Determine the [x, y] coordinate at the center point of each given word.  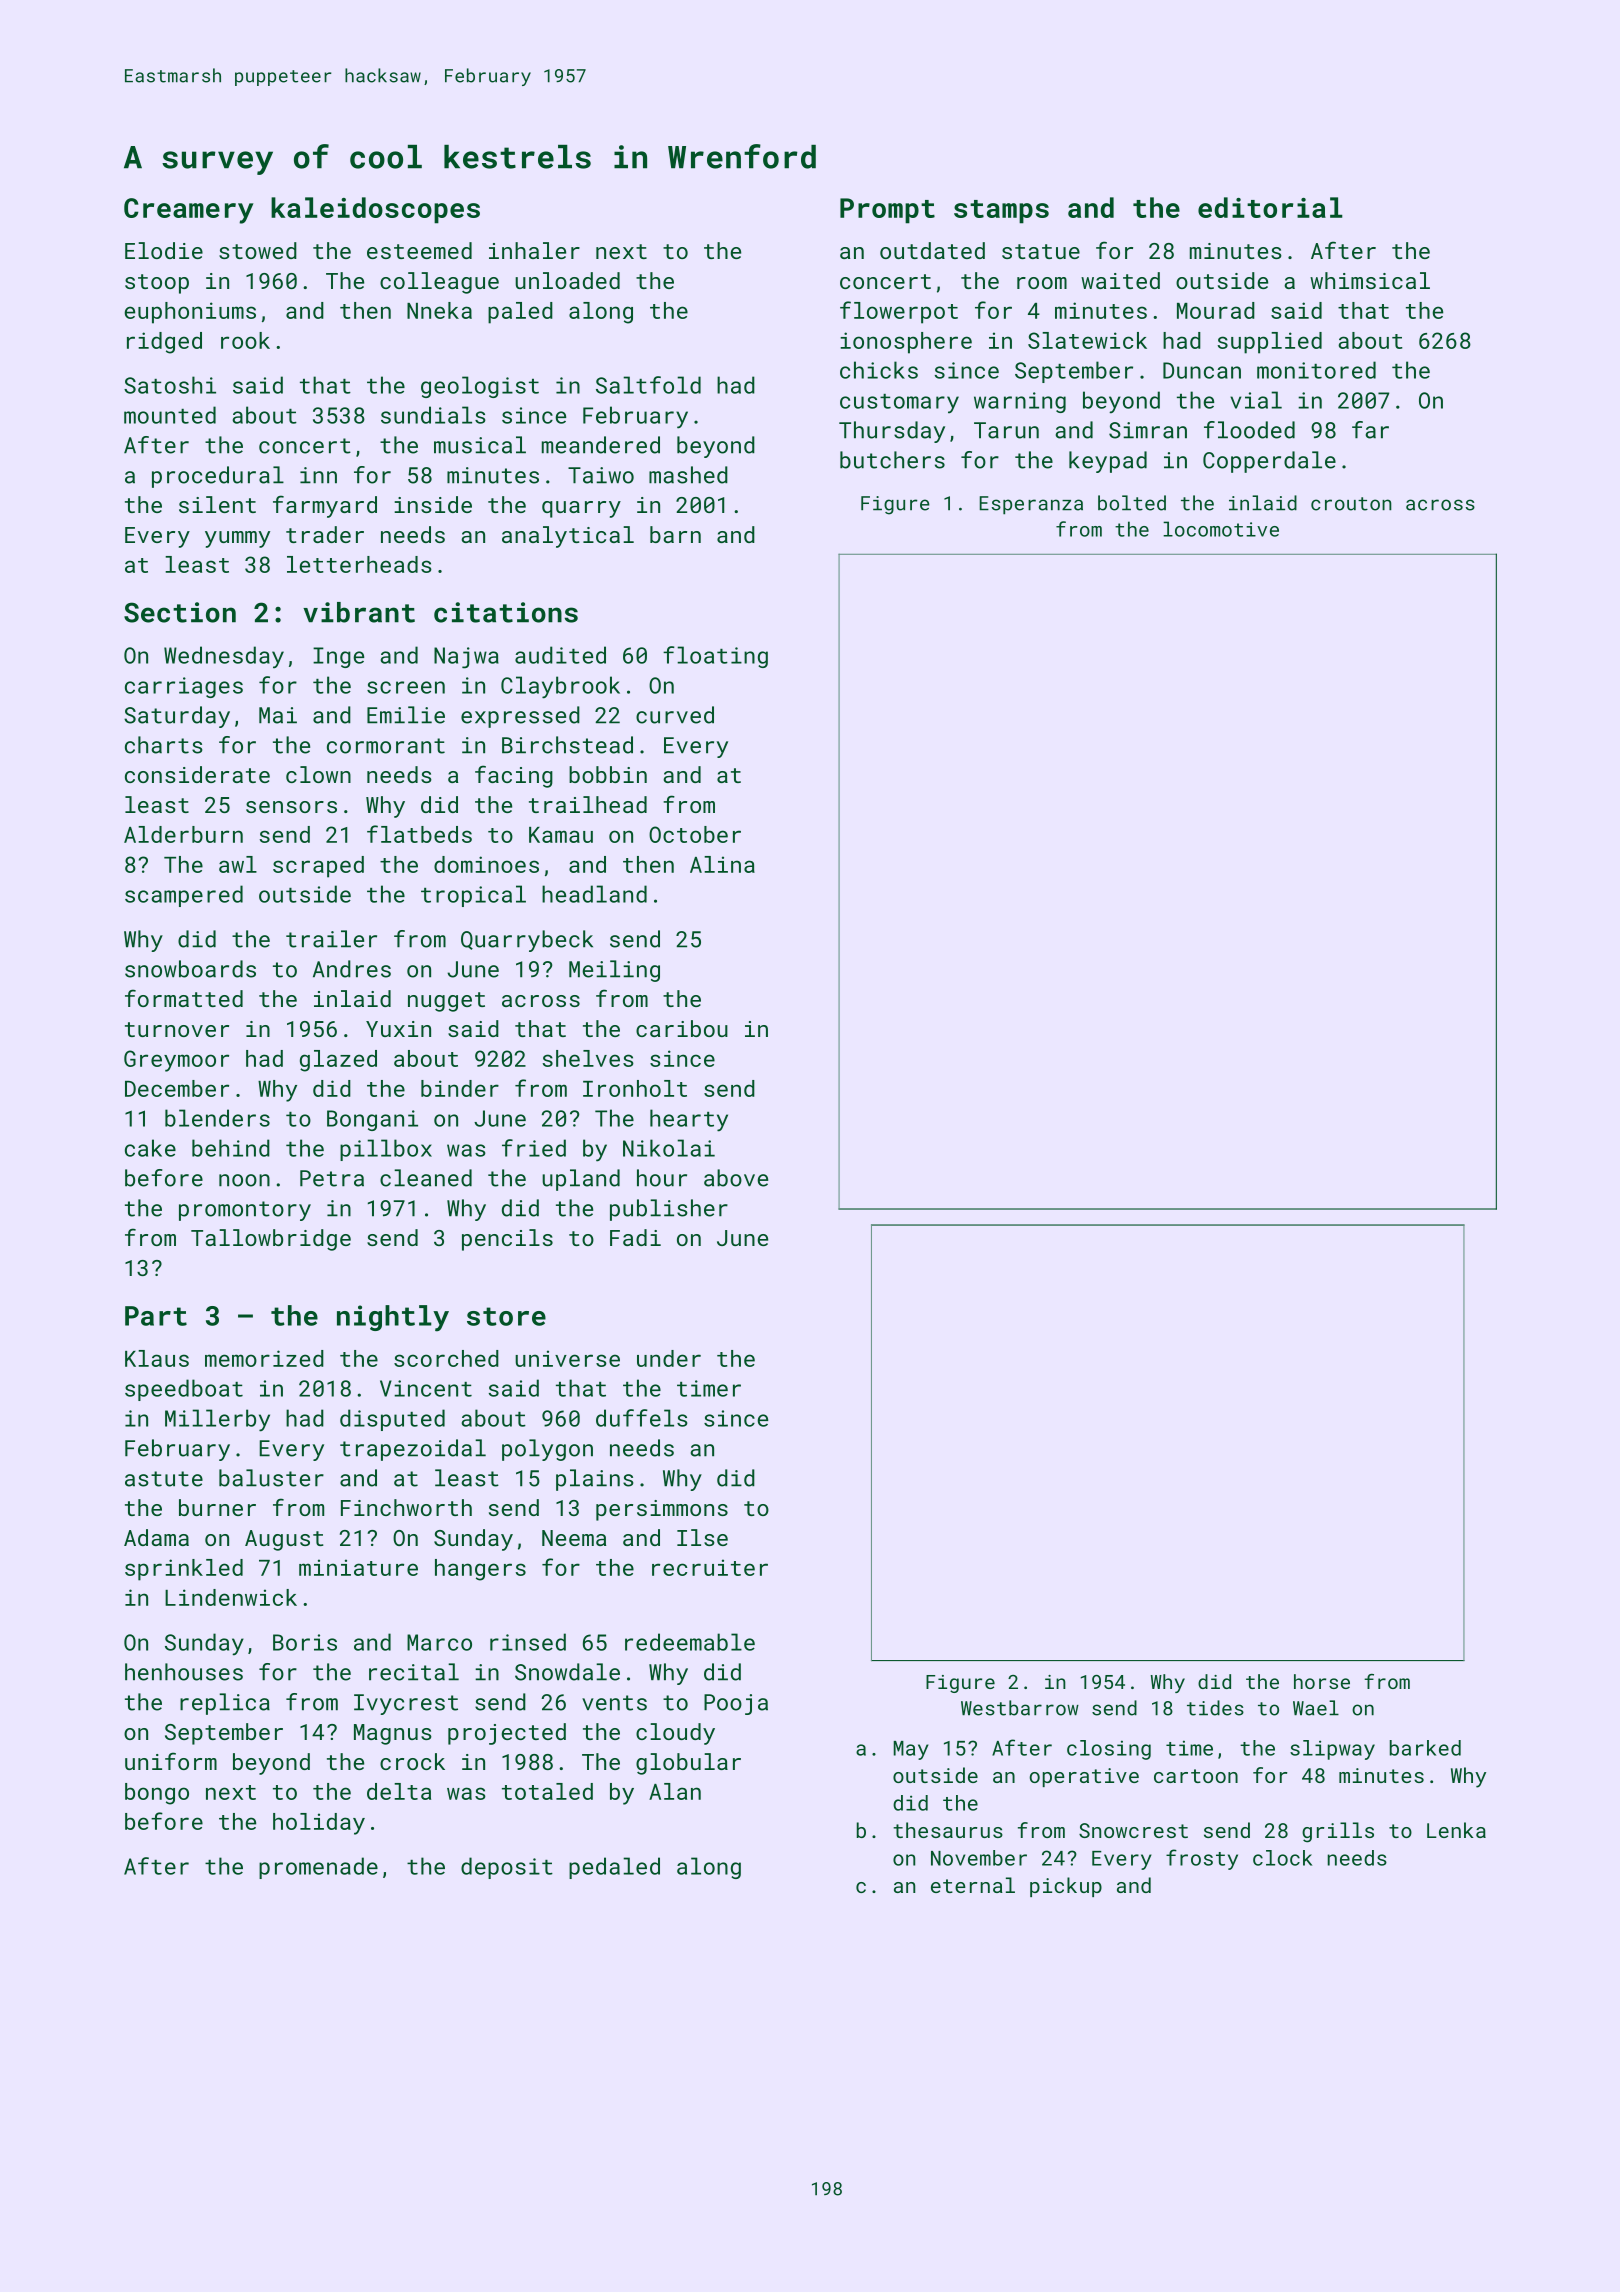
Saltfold [648, 385]
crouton [1351, 504]
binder [460, 1088]
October [695, 834]
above [736, 1178]
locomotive [1221, 529]
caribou [682, 1028]
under [669, 1358]
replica [225, 1704]
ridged [164, 343]
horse [1322, 1681]
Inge [338, 657]
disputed [392, 1420]
